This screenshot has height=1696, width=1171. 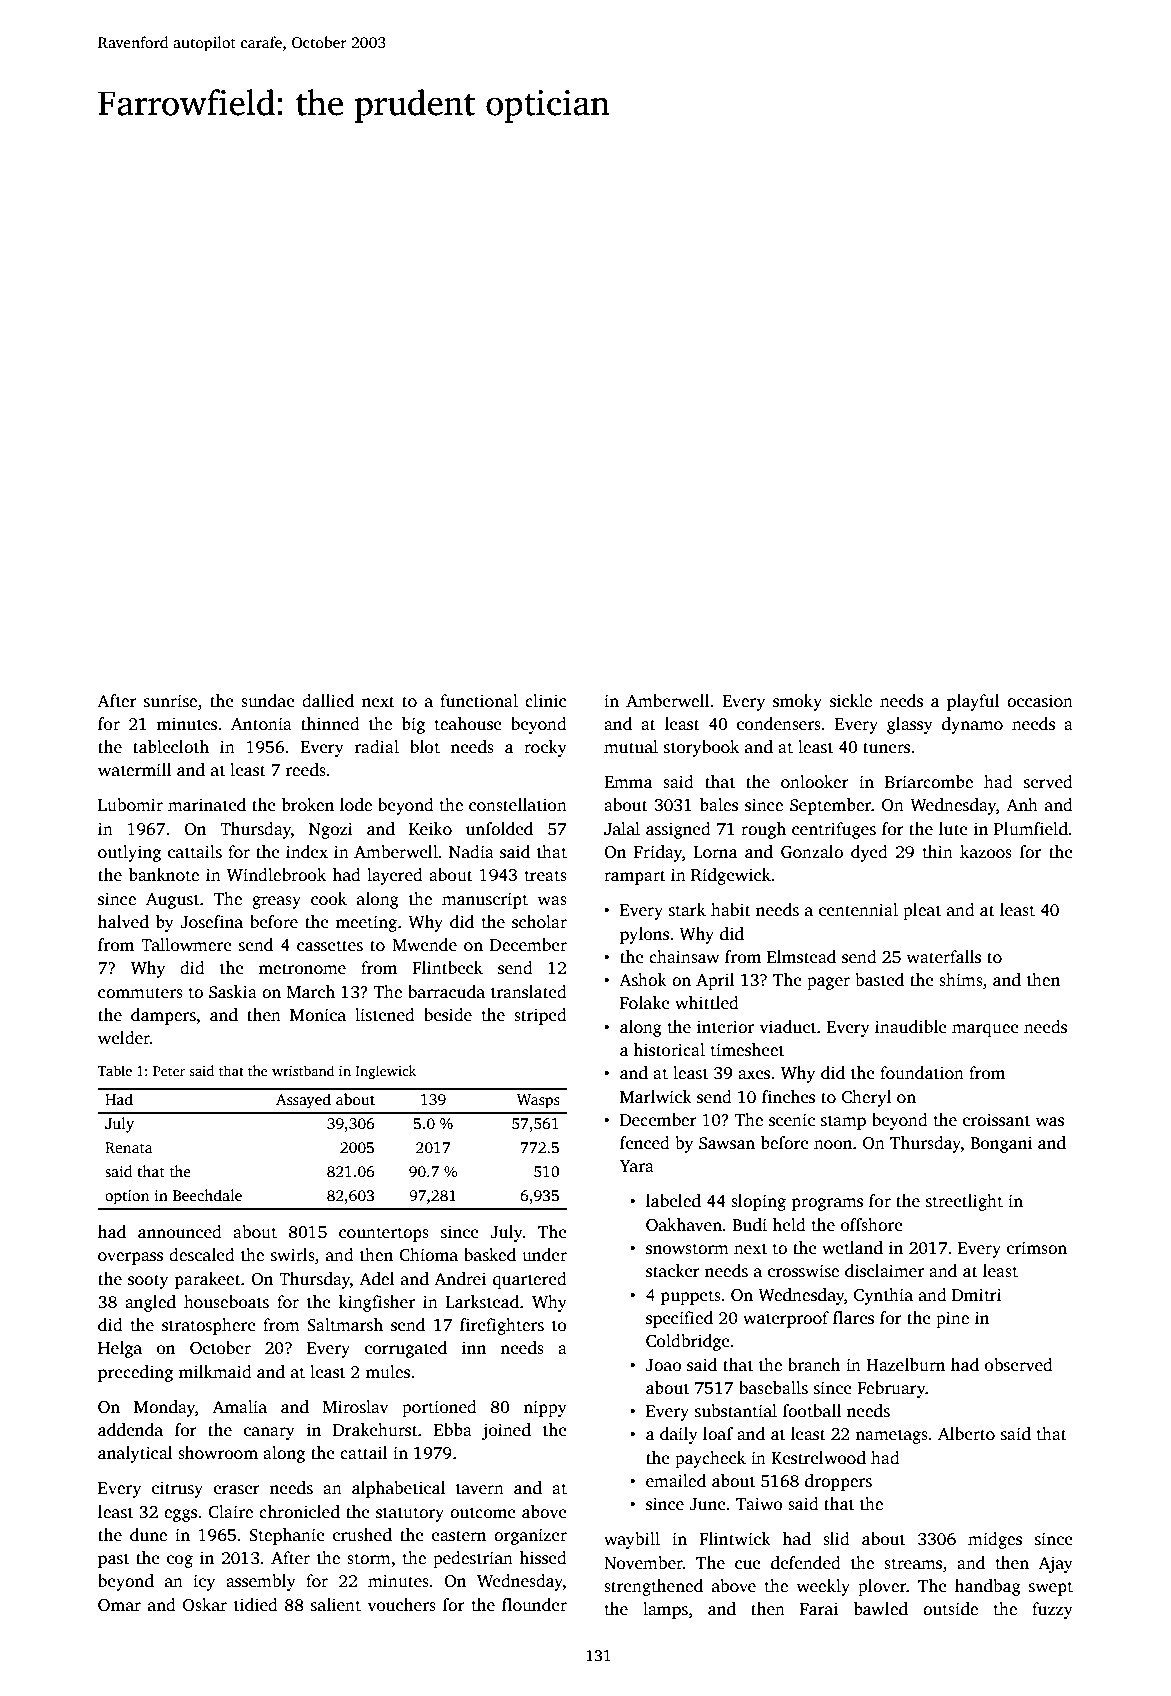 What do you see at coordinates (1022, 804) in the screenshot?
I see `Anh` at bounding box center [1022, 804].
